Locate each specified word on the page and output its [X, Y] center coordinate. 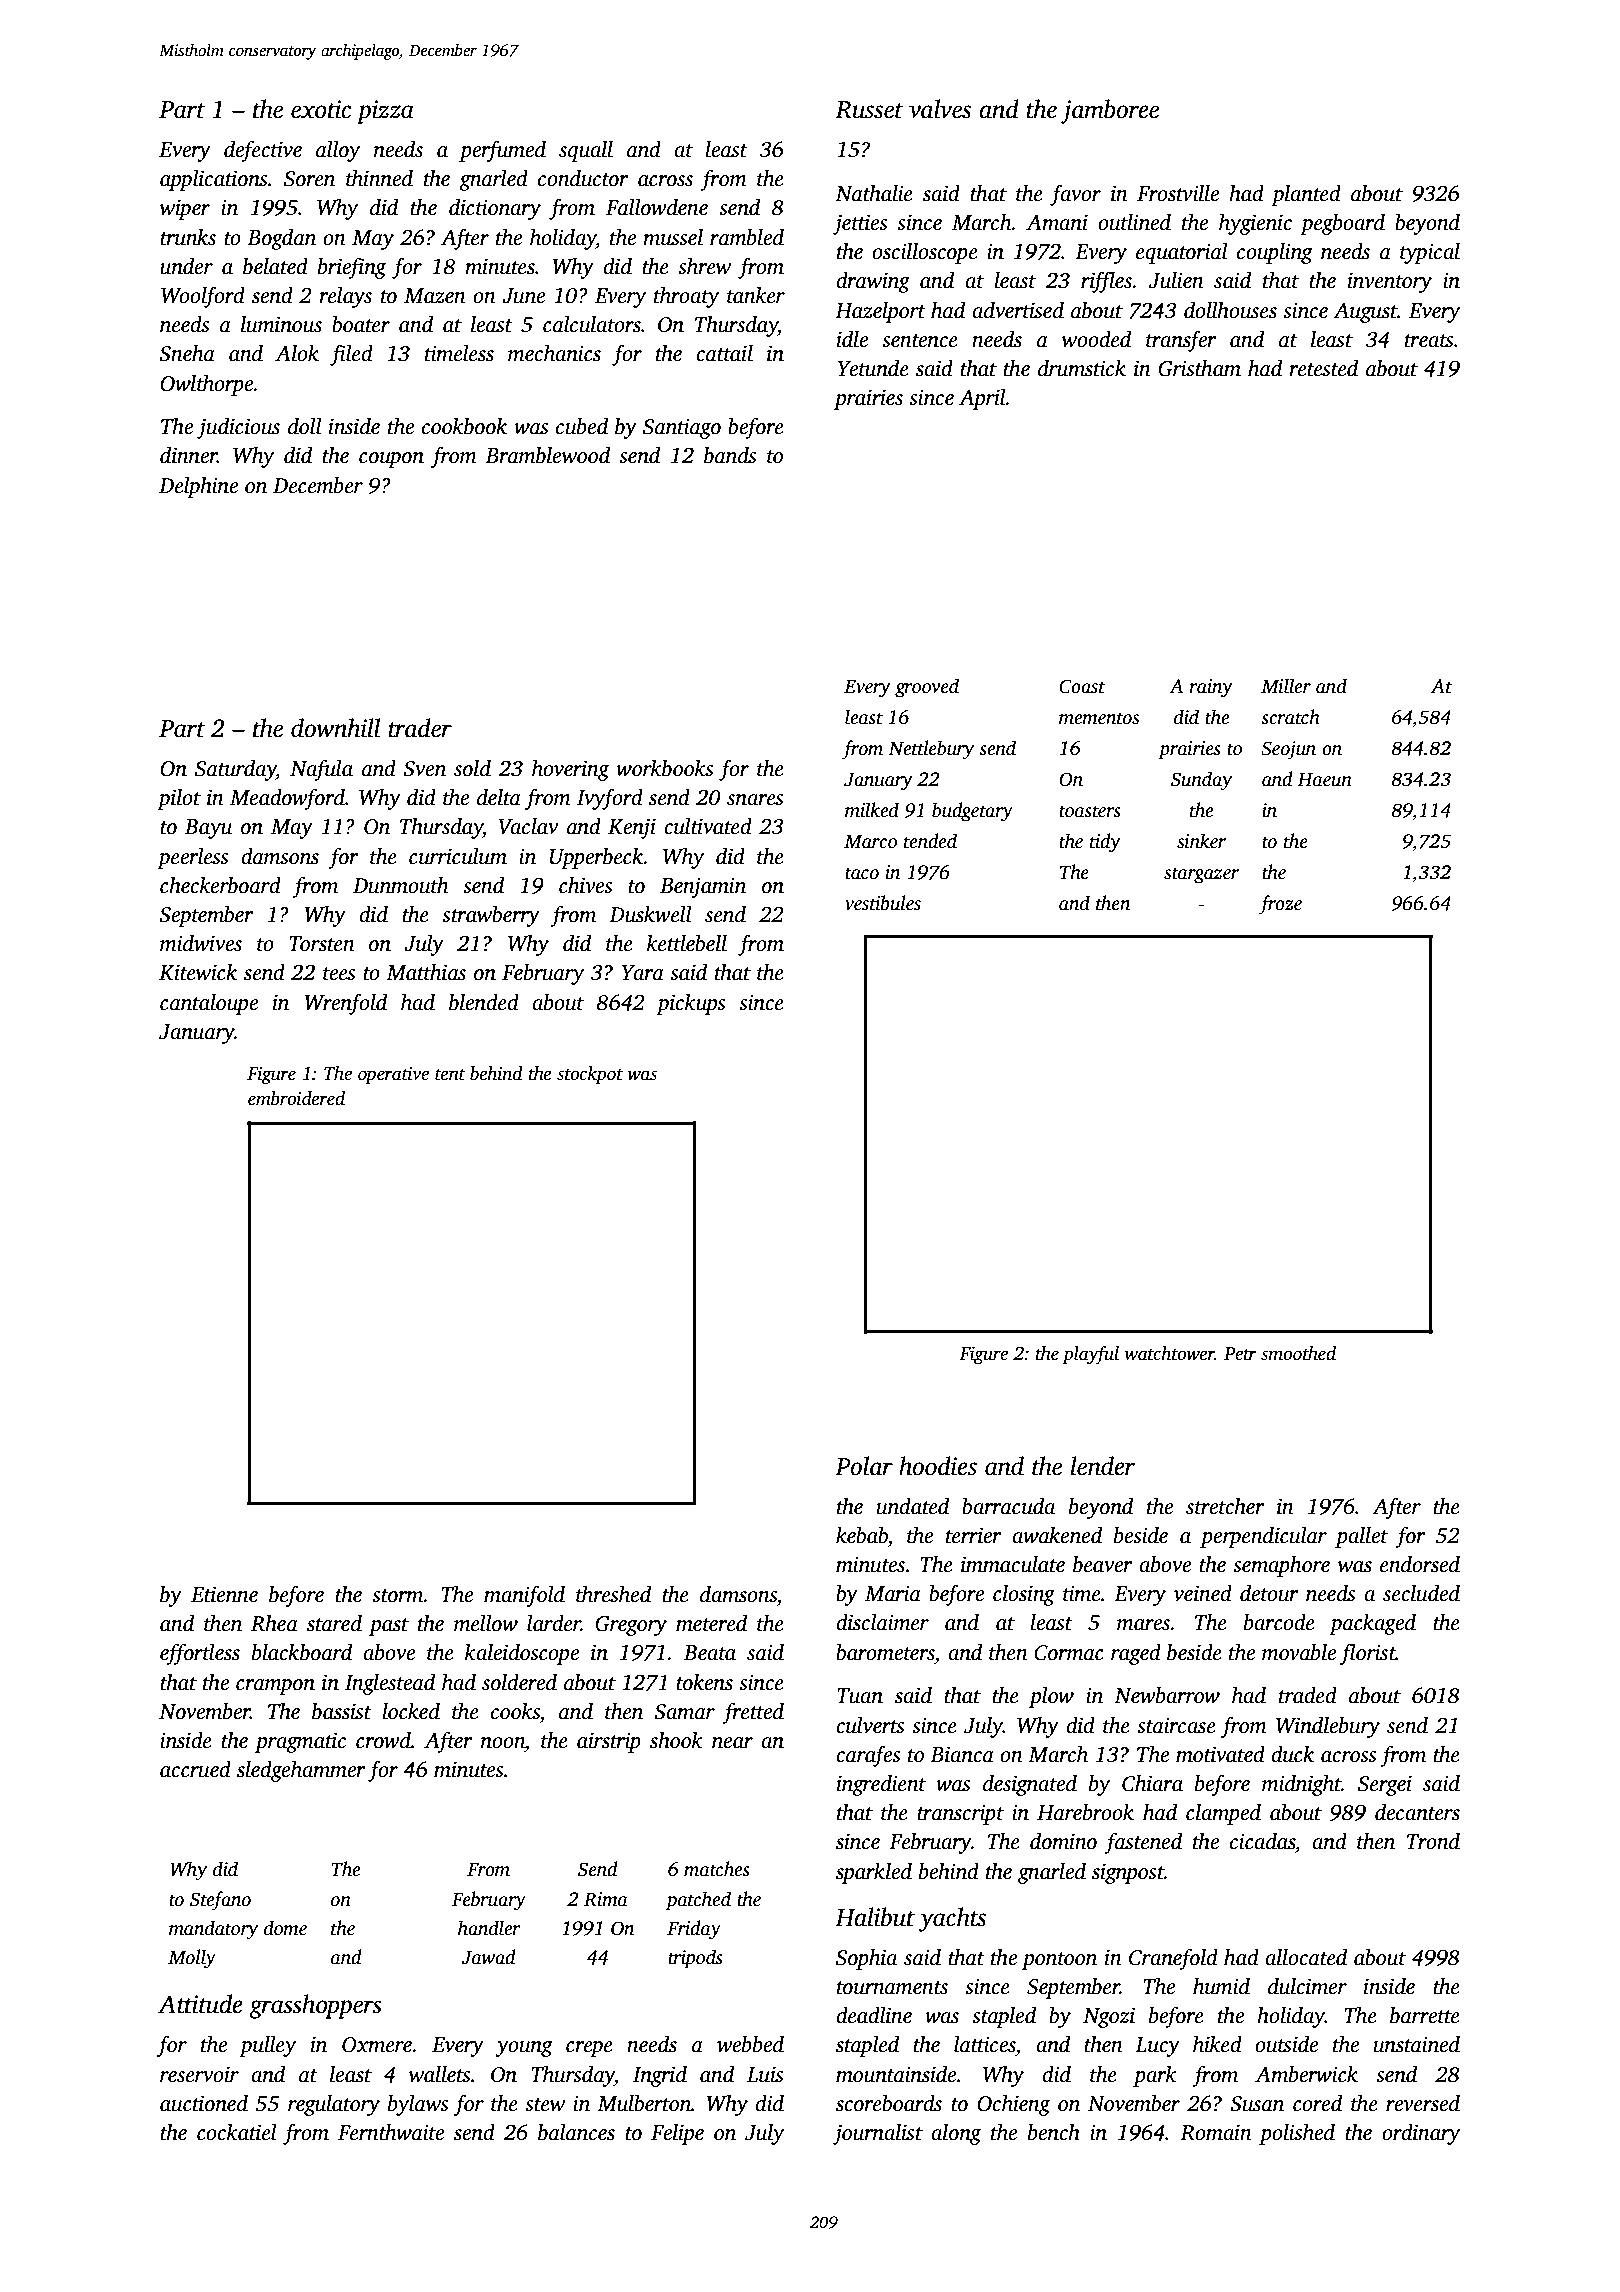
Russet [869, 110]
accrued [195, 1769]
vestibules [883, 903]
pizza [385, 112]
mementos [1099, 718]
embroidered [296, 1098]
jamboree [1110, 111]
